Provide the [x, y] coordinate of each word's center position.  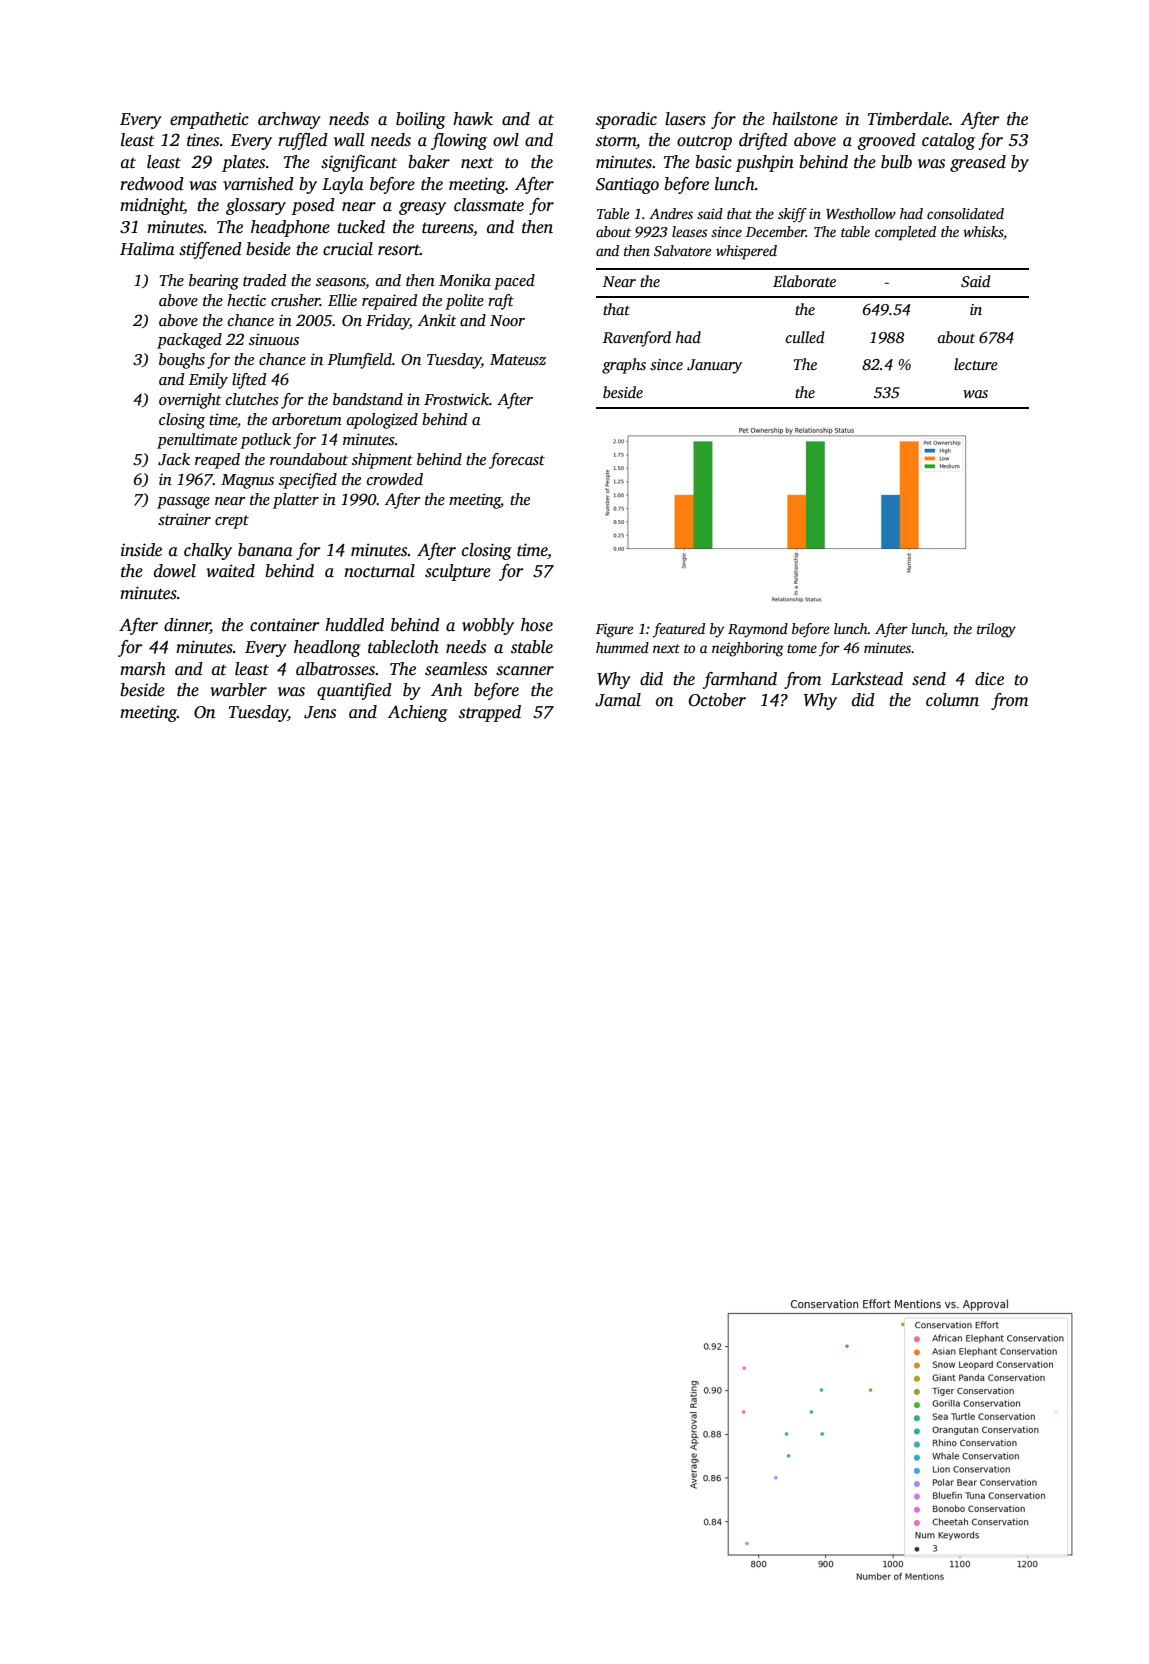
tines [203, 140]
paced [514, 282]
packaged [189, 341]
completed [905, 233]
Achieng [417, 713]
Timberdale [908, 119]
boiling [421, 120]
